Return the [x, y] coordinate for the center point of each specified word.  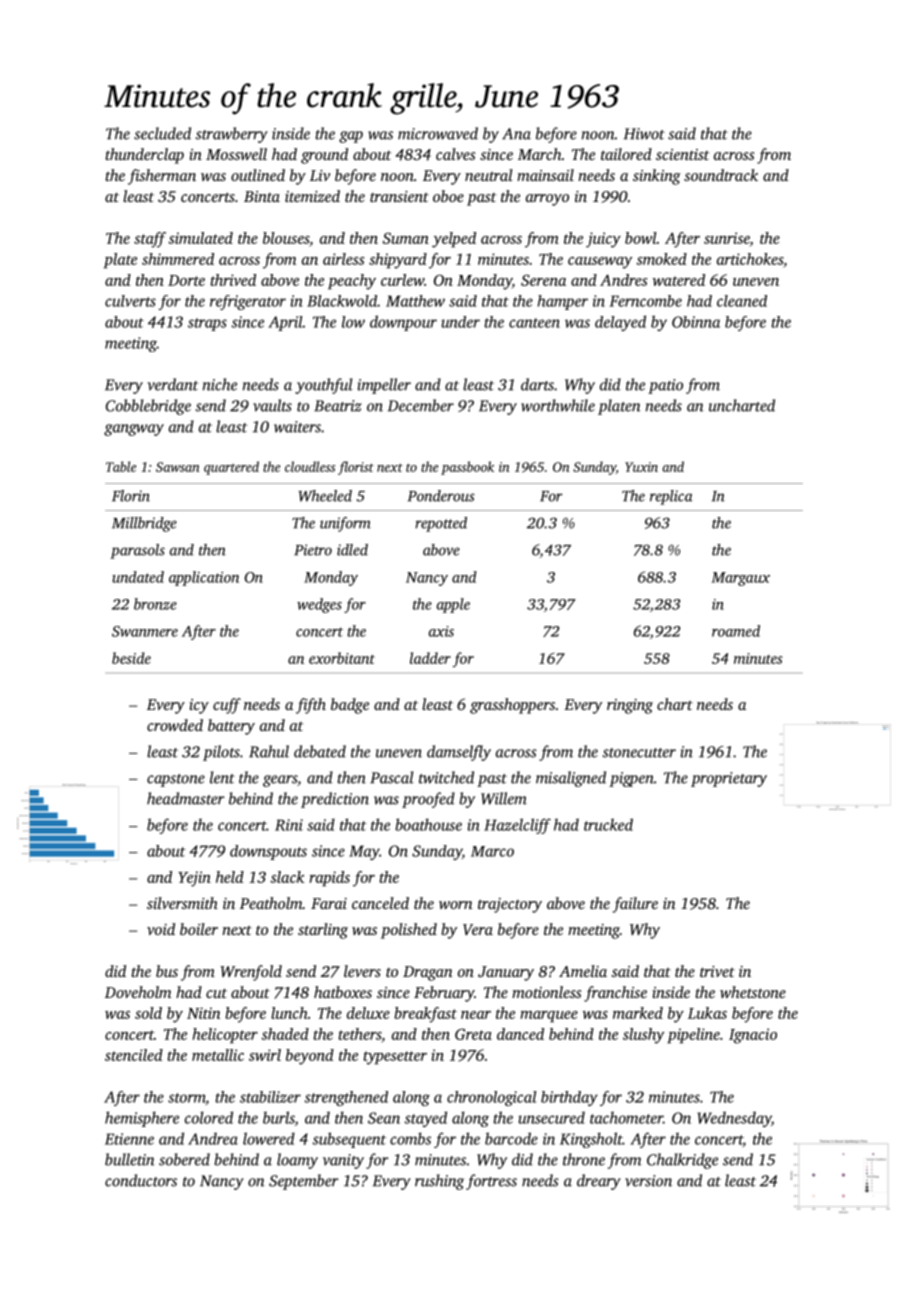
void [161, 929]
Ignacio [753, 1036]
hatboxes [343, 992]
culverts [130, 301]
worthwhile [558, 405]
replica [671, 497]
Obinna [696, 322]
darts [537, 384]
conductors [141, 1180]
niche [220, 384]
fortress [491, 1182]
